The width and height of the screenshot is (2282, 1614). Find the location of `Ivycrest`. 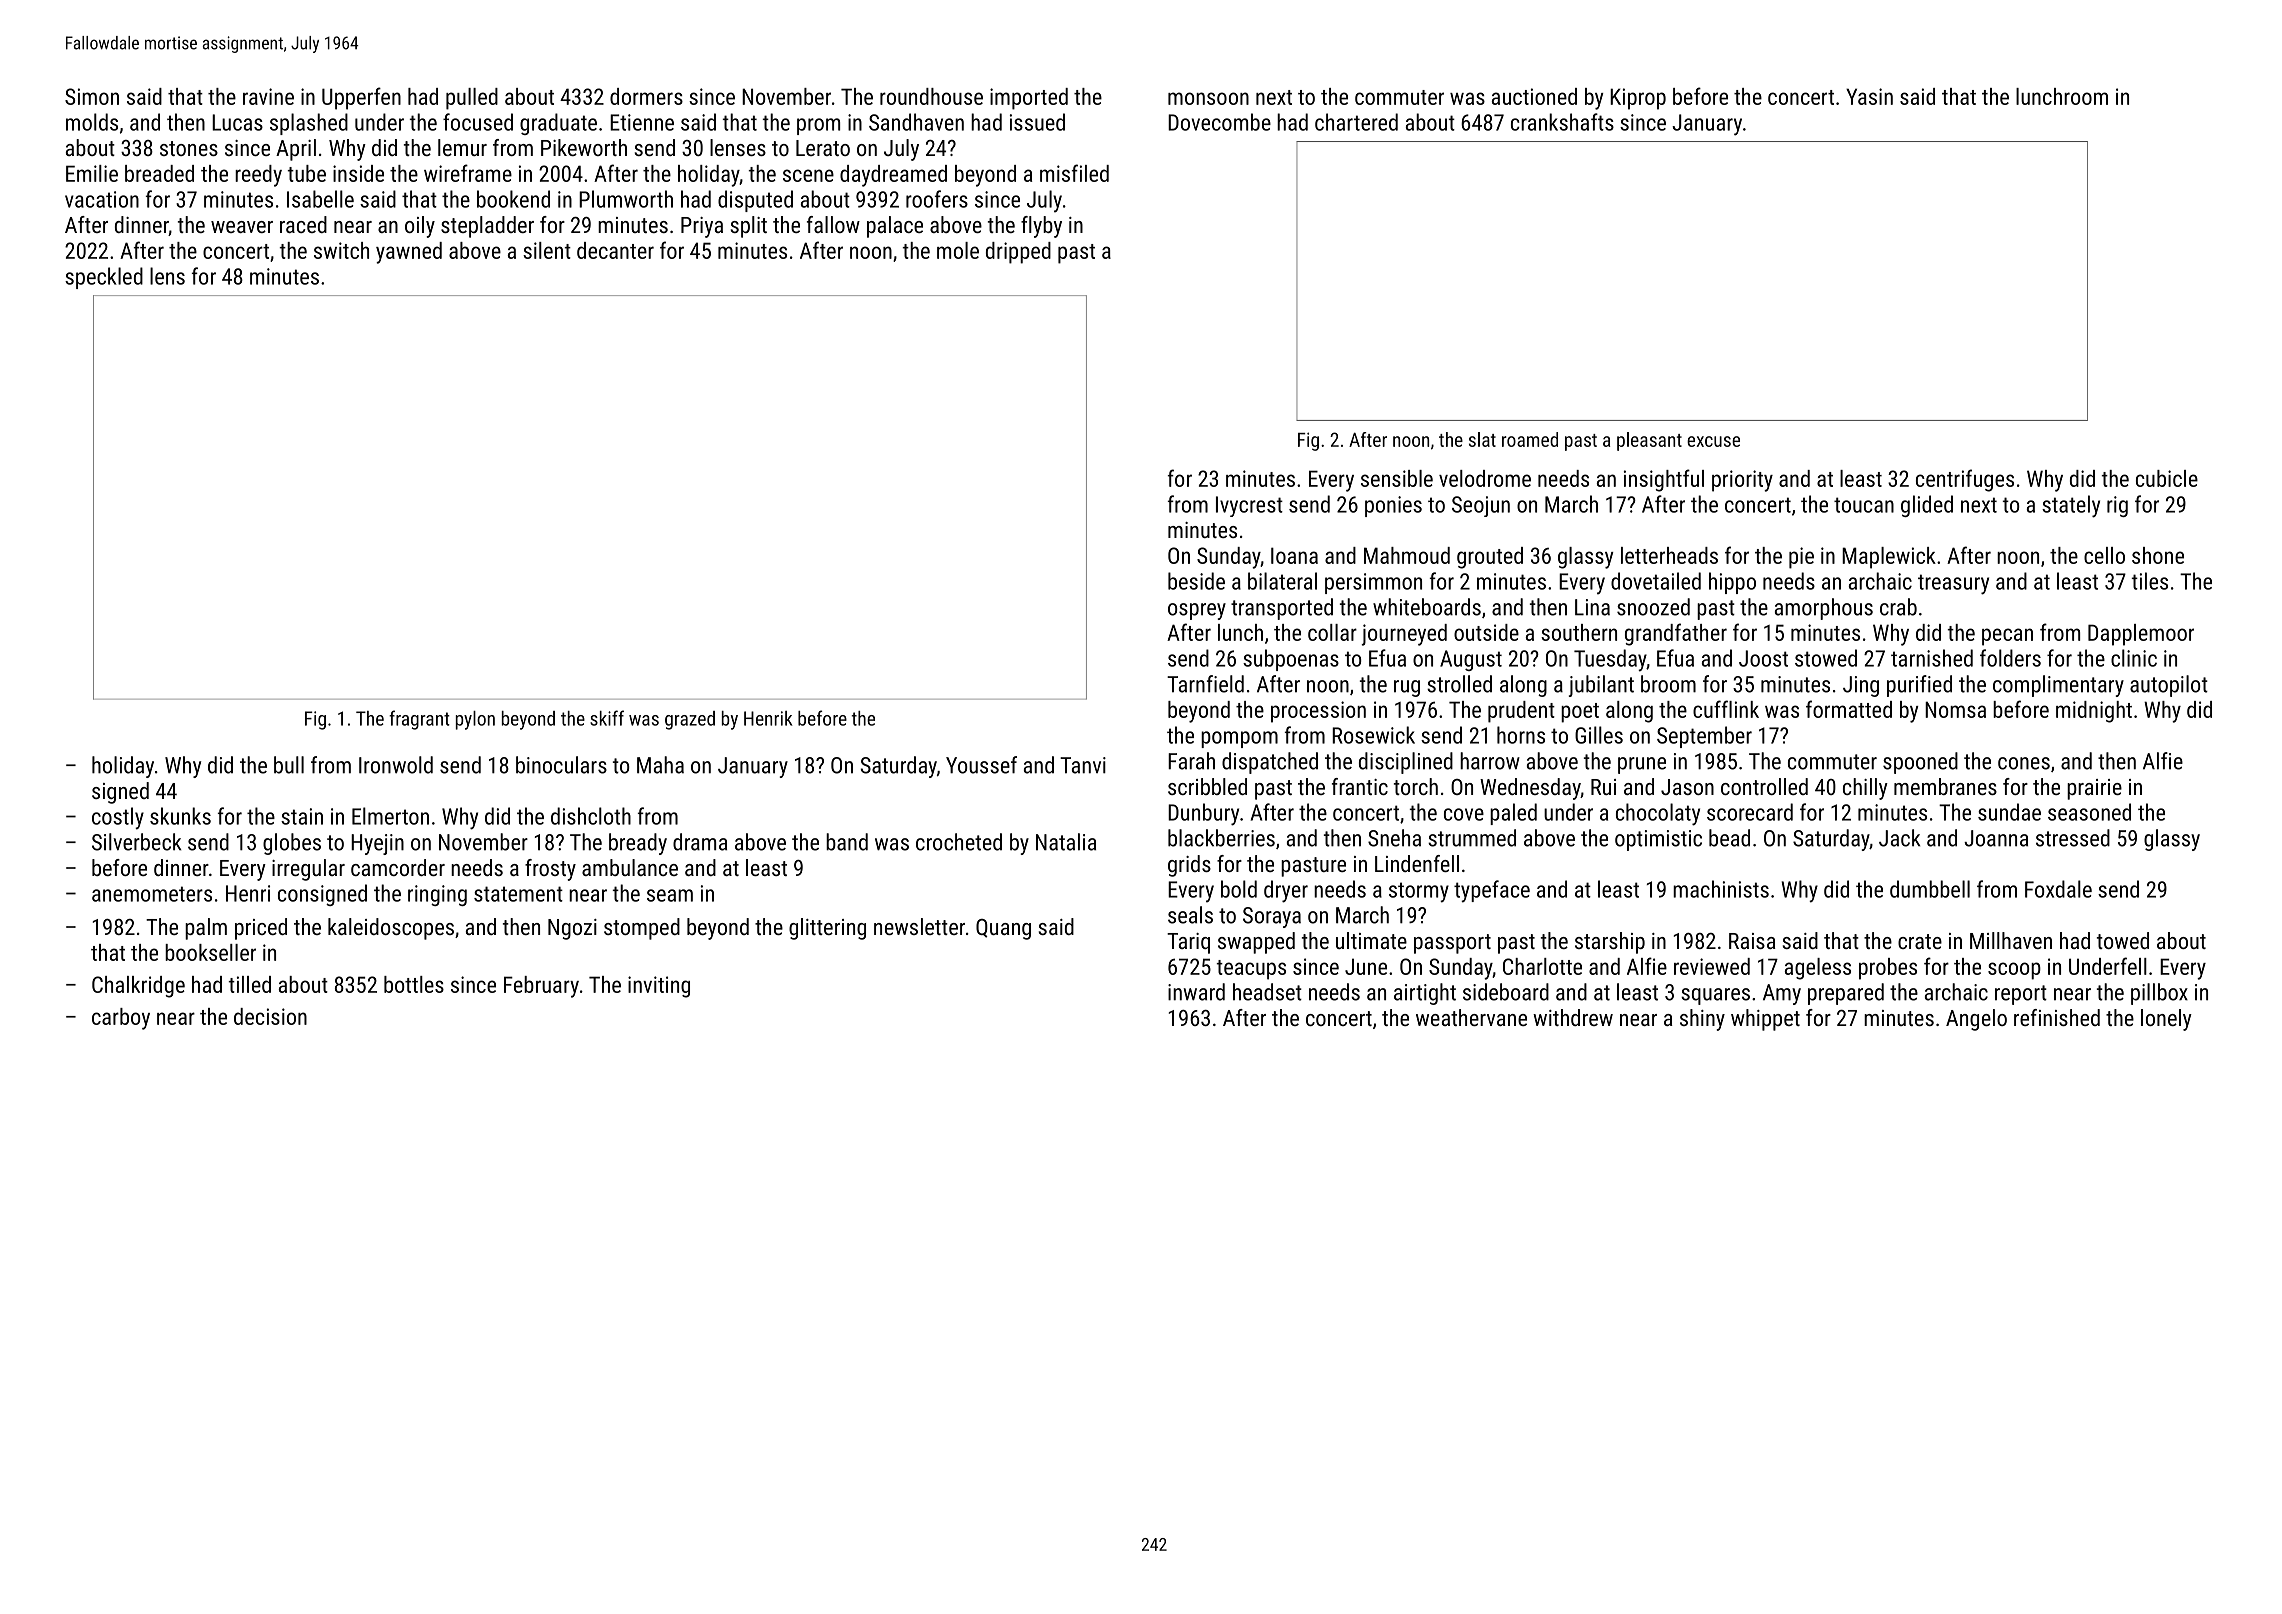

Ivycrest is located at coordinates (1249, 506).
